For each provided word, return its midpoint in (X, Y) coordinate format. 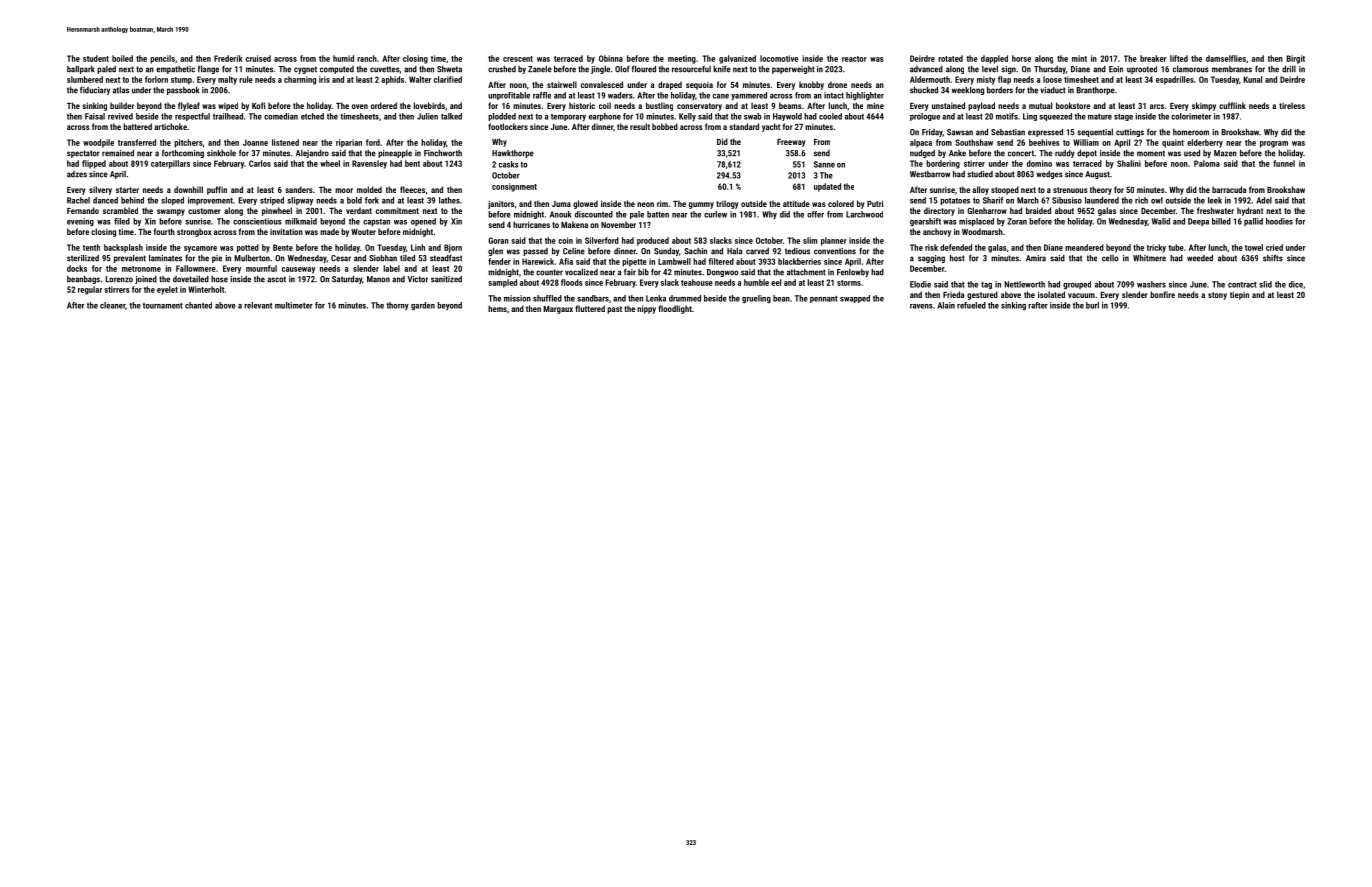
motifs (1007, 116)
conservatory (699, 107)
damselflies (1226, 58)
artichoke (170, 126)
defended (956, 247)
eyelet (167, 290)
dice (1296, 284)
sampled (502, 283)
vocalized (581, 272)
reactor (854, 59)
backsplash (123, 248)
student (96, 58)
